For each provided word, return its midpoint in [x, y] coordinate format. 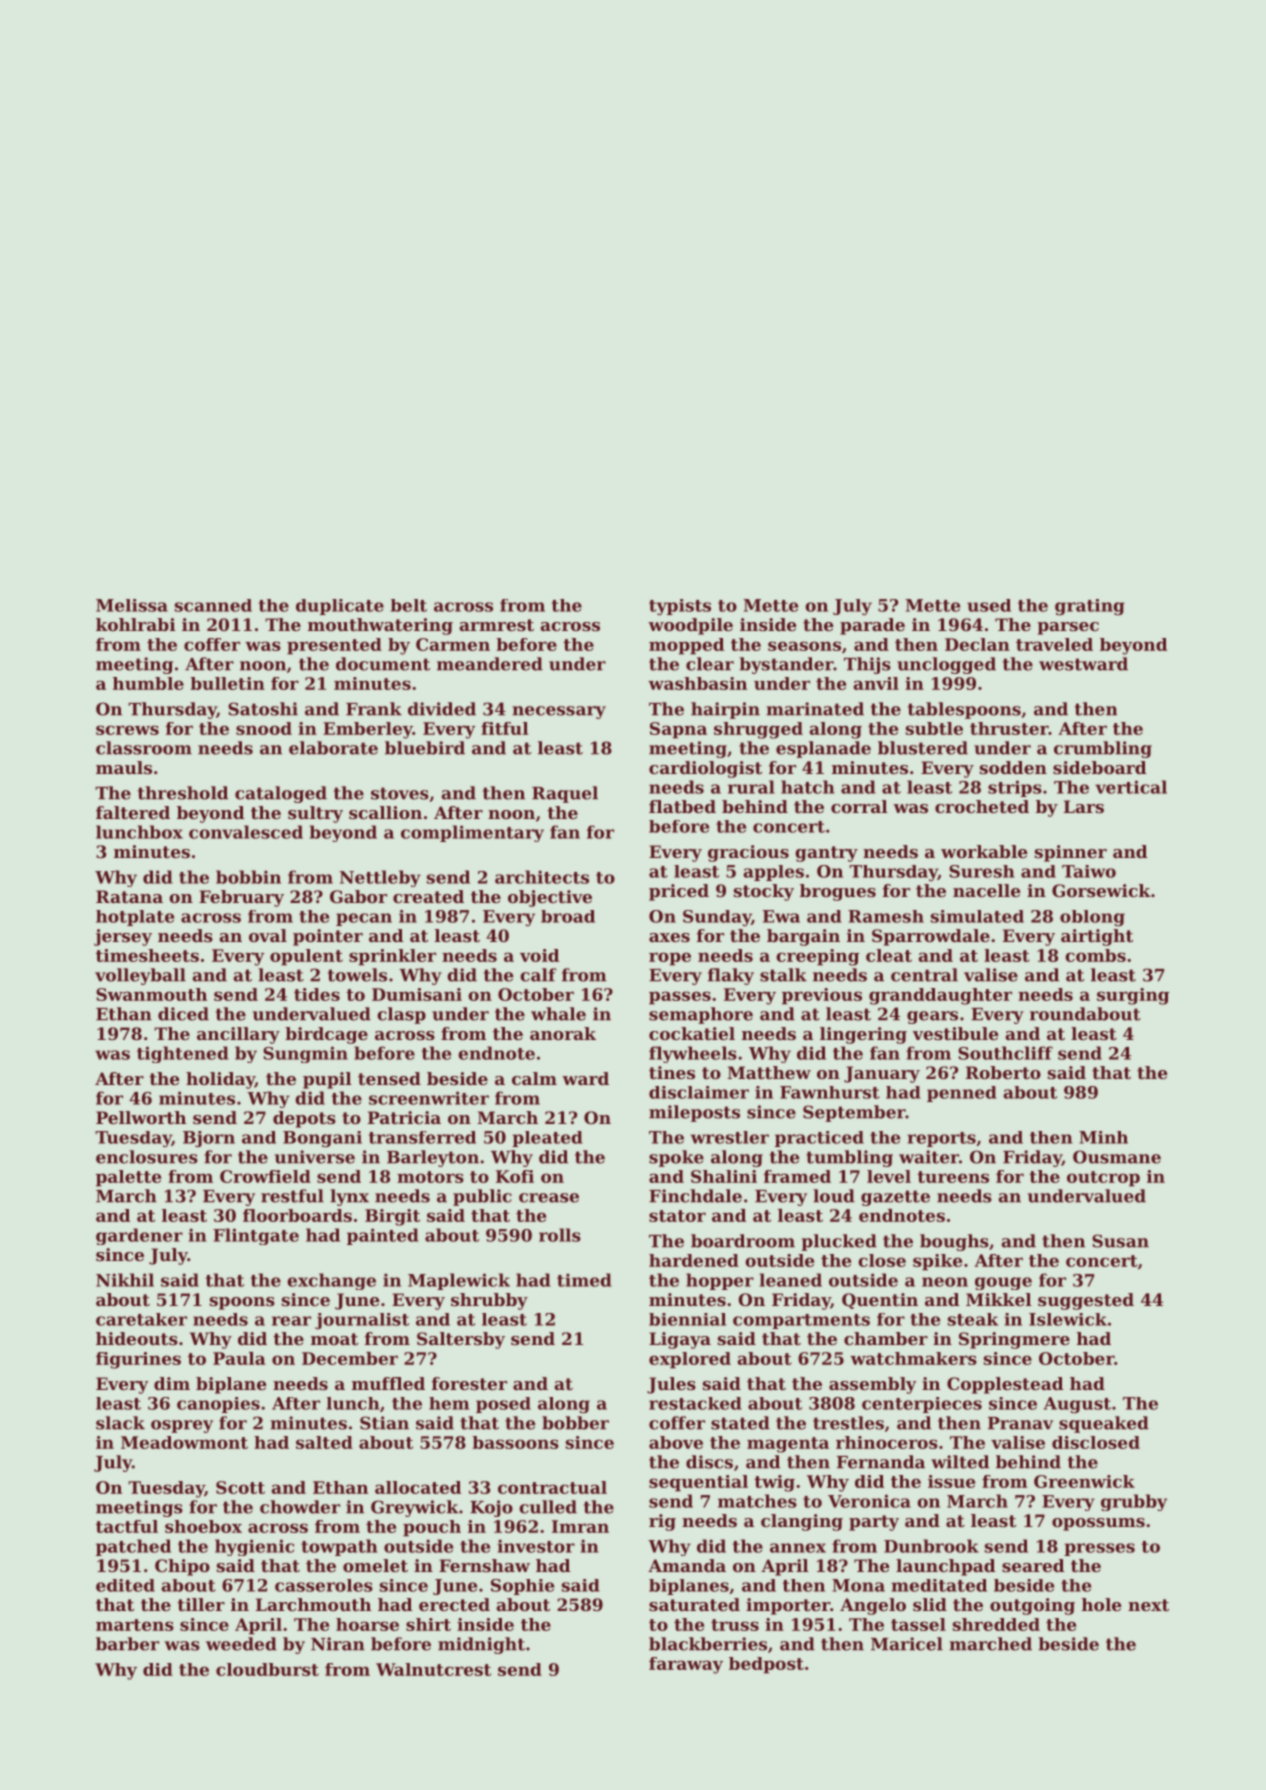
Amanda [687, 1565]
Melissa [132, 605]
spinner [1071, 853]
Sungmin [305, 1054]
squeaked [1104, 1424]
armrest [496, 625]
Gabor [358, 896]
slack [120, 1423]
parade [872, 626]
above [676, 1442]
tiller [201, 1604]
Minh [1103, 1137]
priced [679, 892]
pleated [547, 1139]
